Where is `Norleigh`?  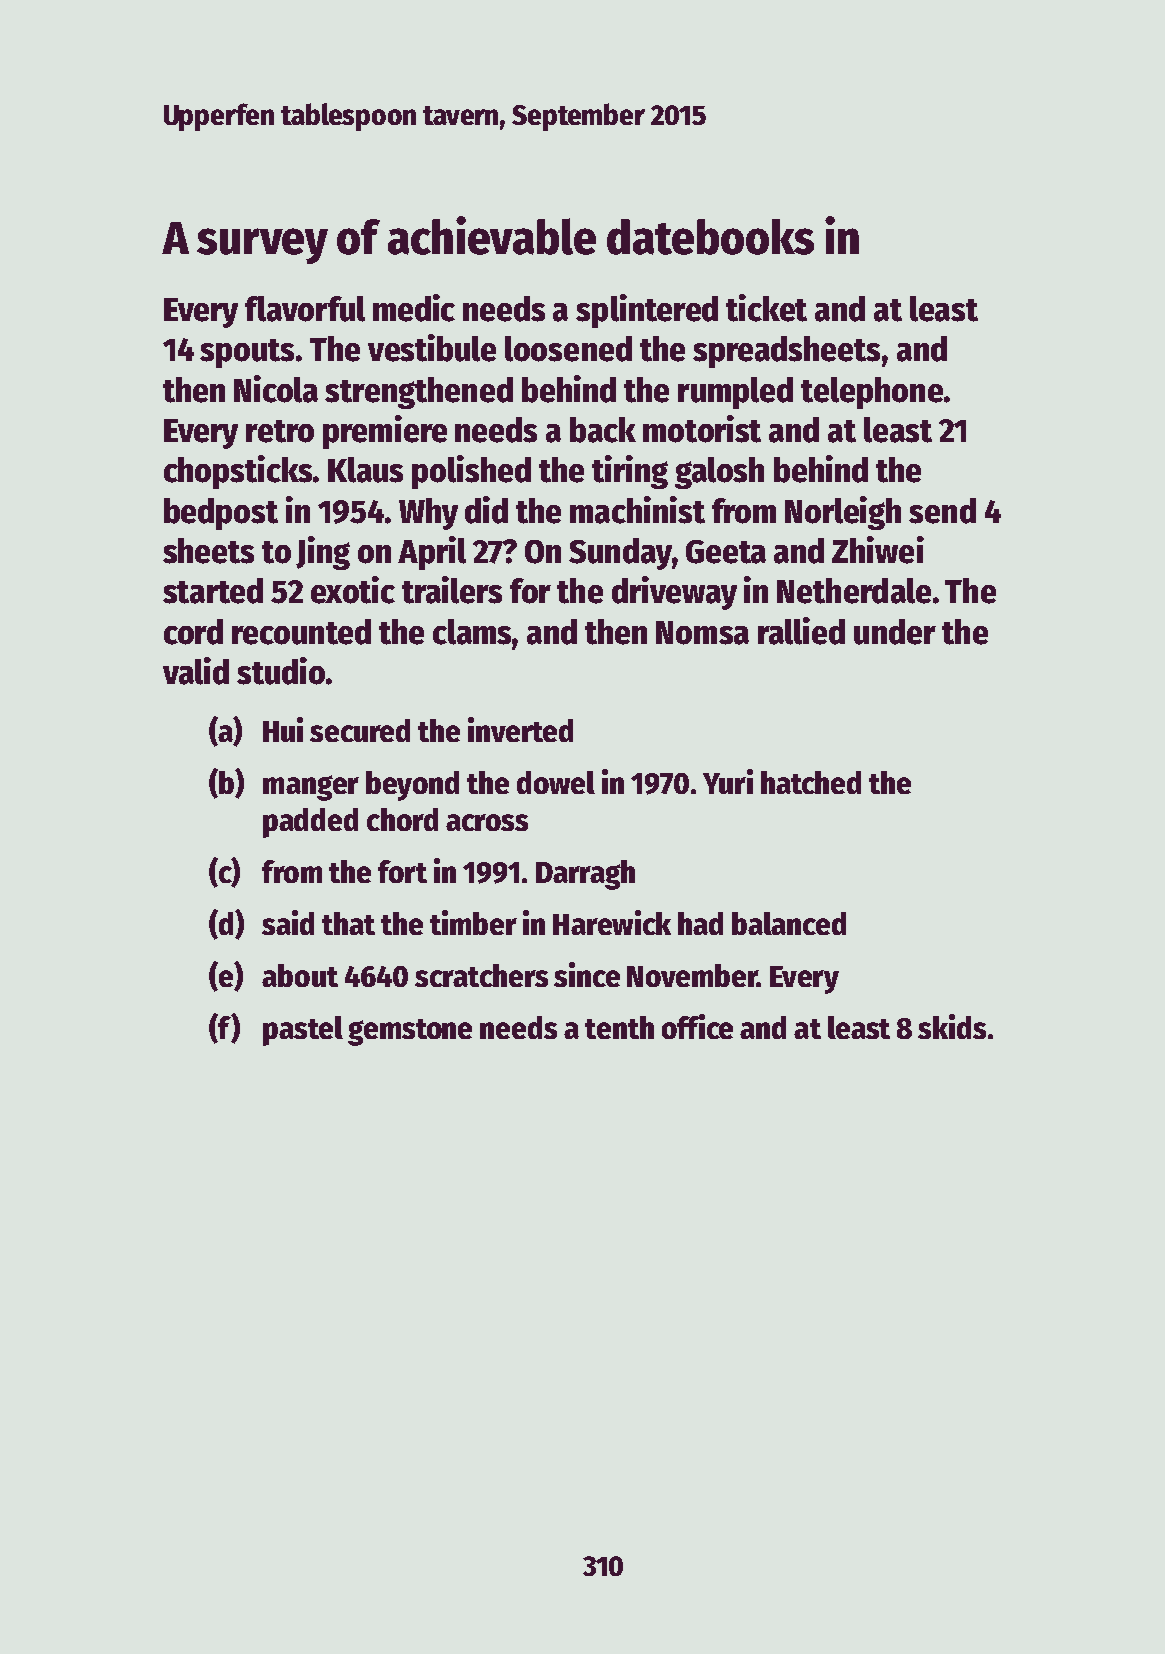
Norleigh is located at coordinates (843, 513).
